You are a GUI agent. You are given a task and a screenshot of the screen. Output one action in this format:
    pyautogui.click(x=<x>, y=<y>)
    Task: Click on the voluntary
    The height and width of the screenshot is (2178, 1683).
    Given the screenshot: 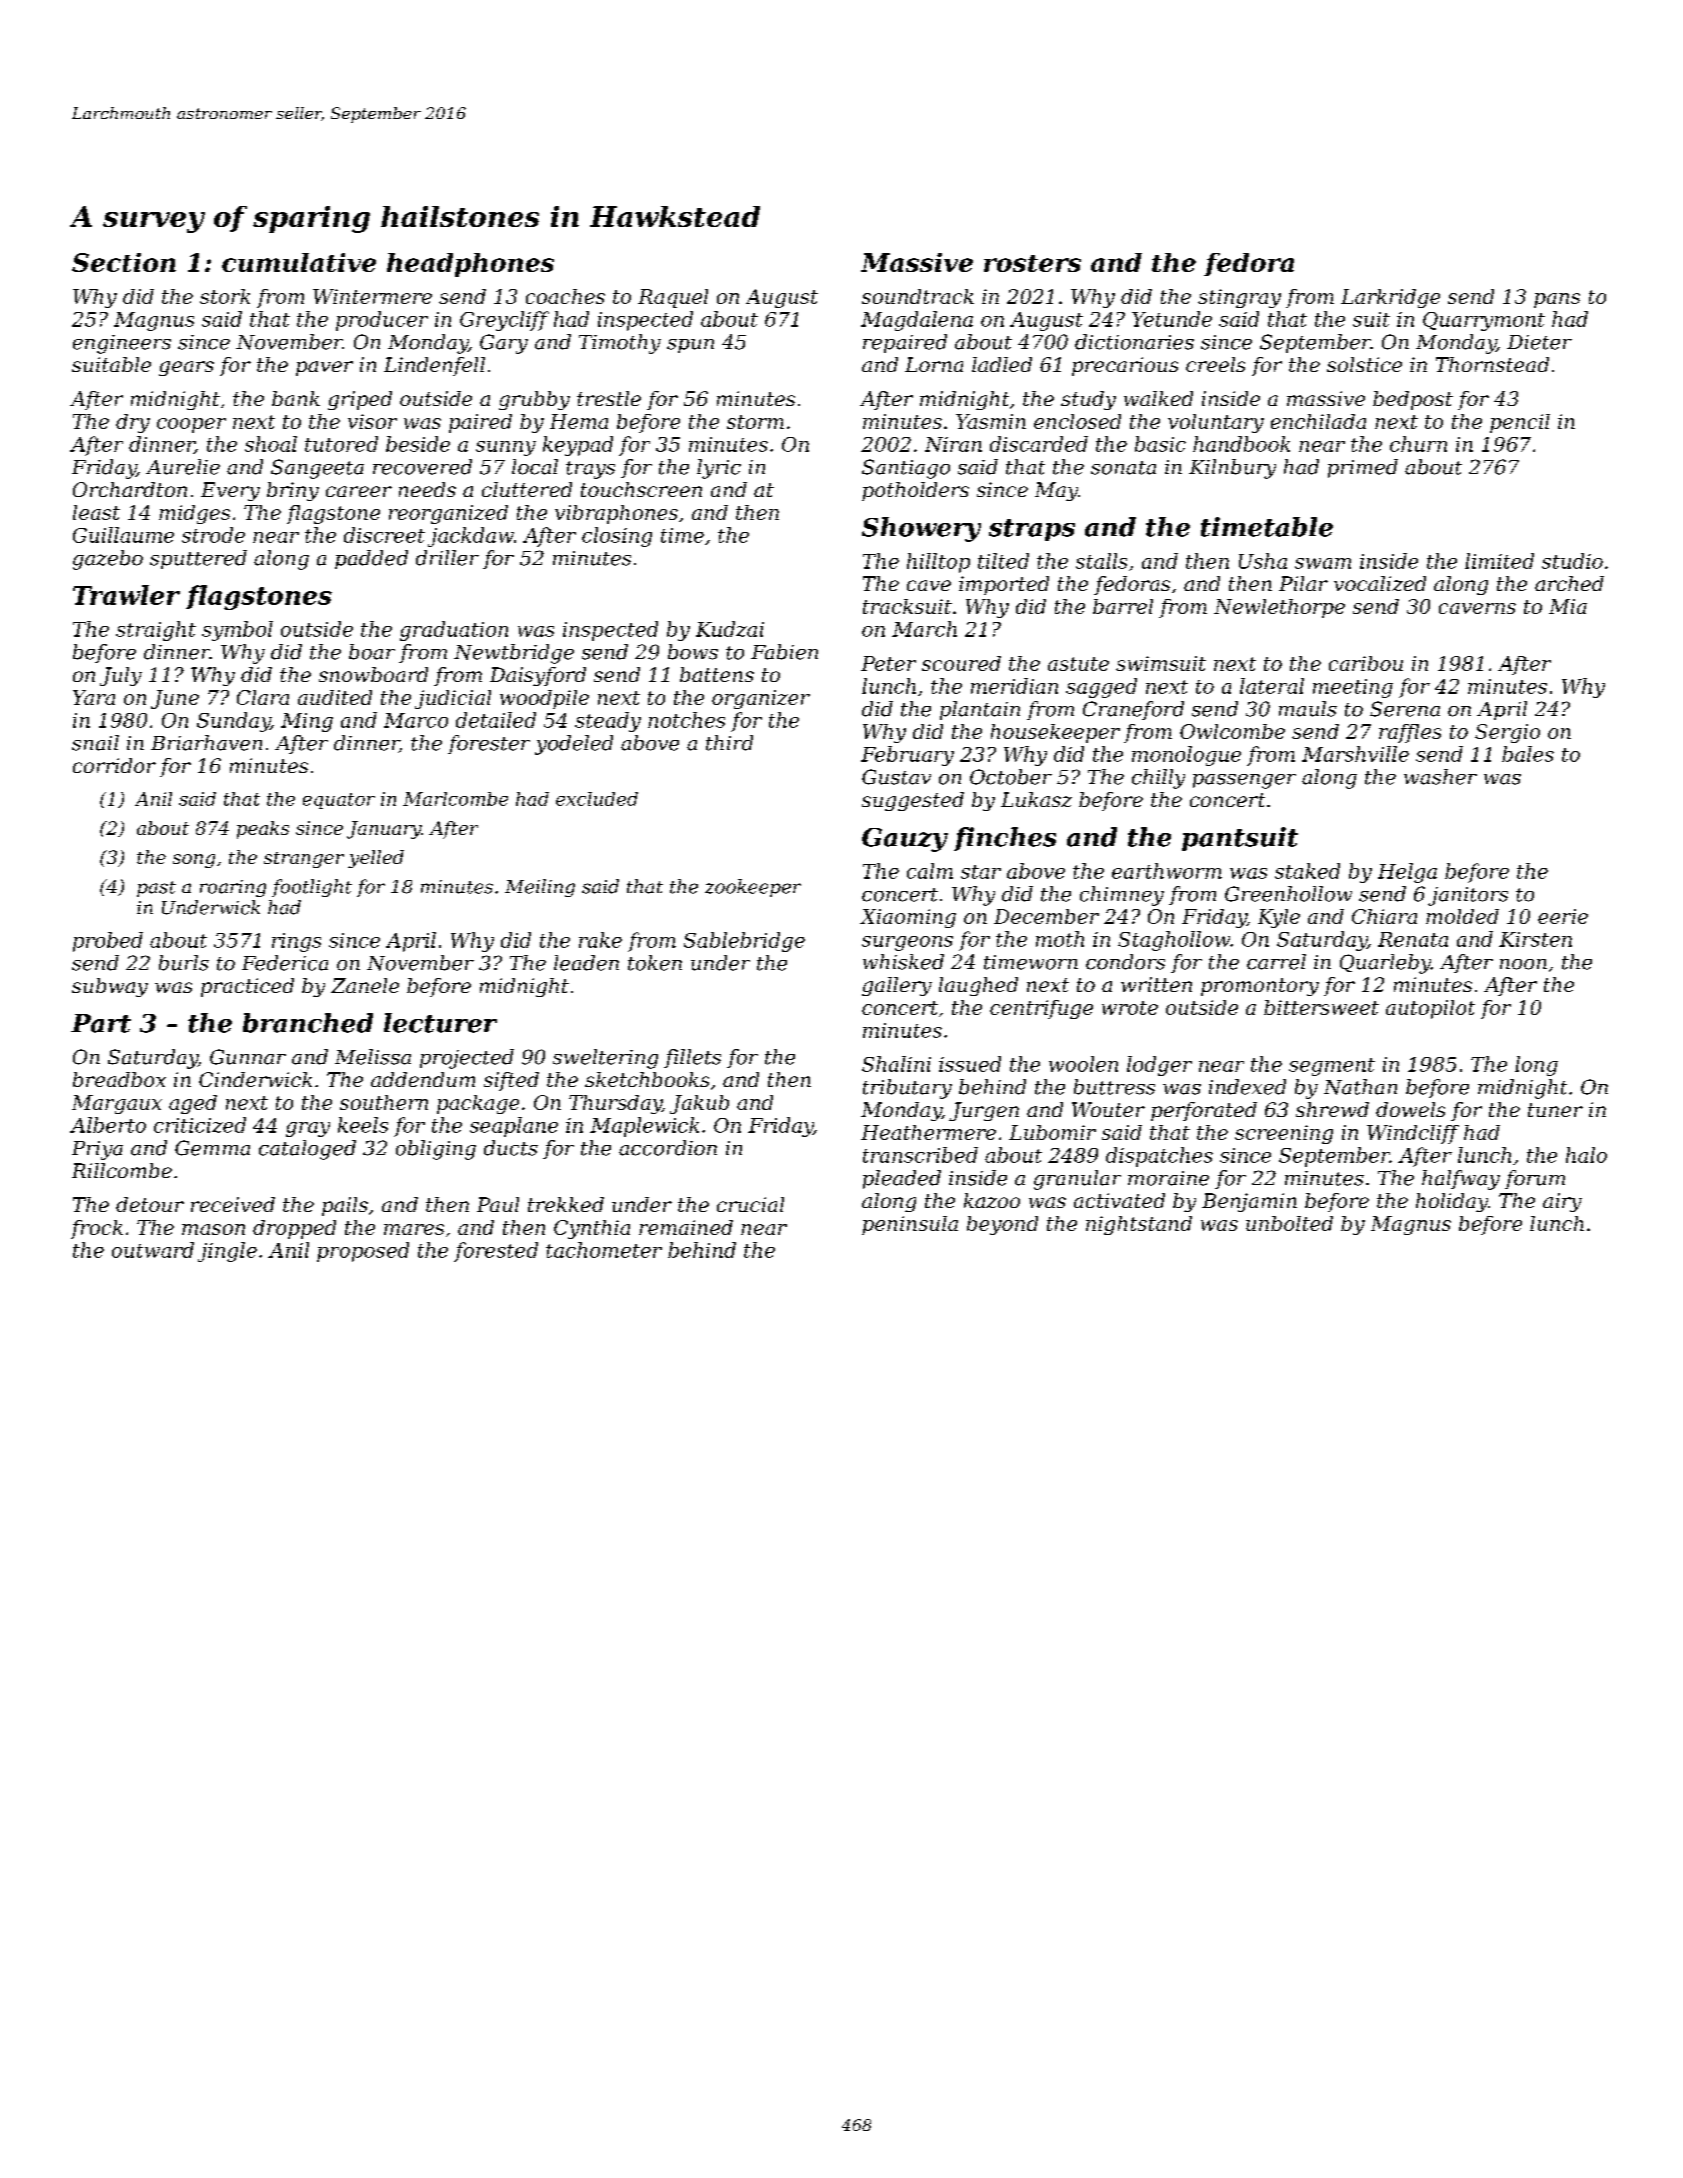 What is the action you would take?
    pyautogui.click(x=1216, y=423)
